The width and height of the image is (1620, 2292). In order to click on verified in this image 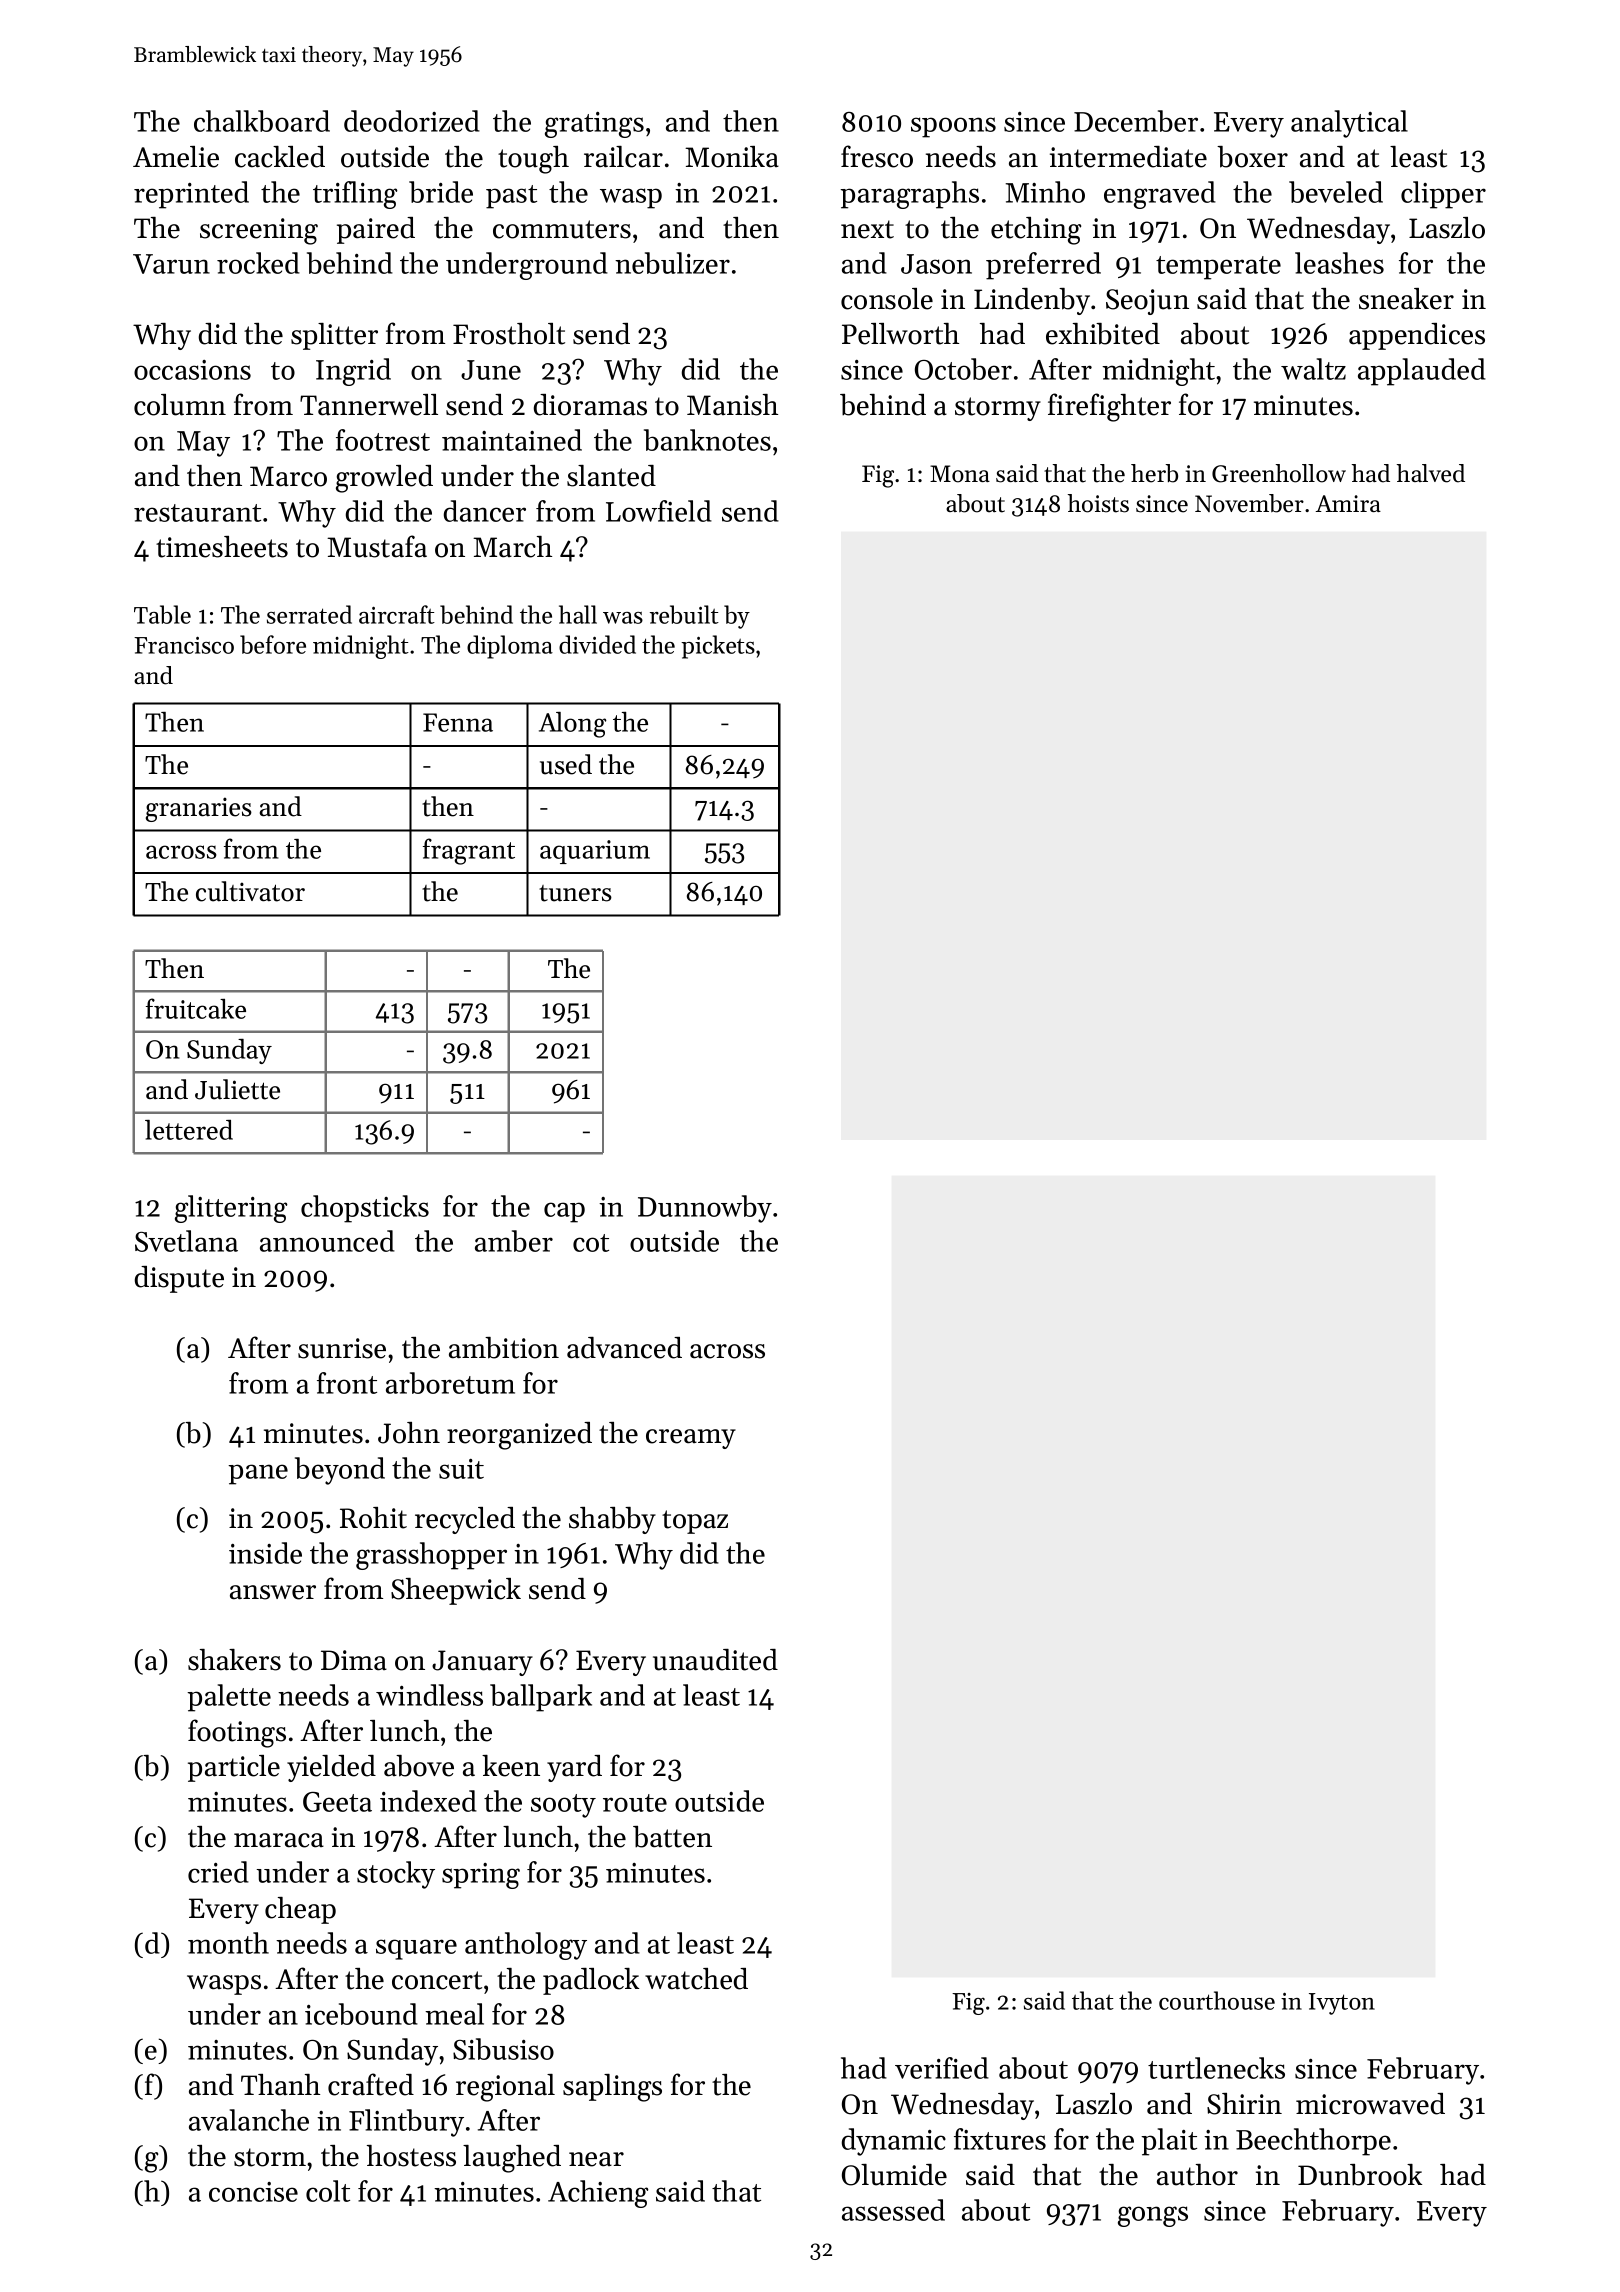, I will do `click(942, 2068)`.
